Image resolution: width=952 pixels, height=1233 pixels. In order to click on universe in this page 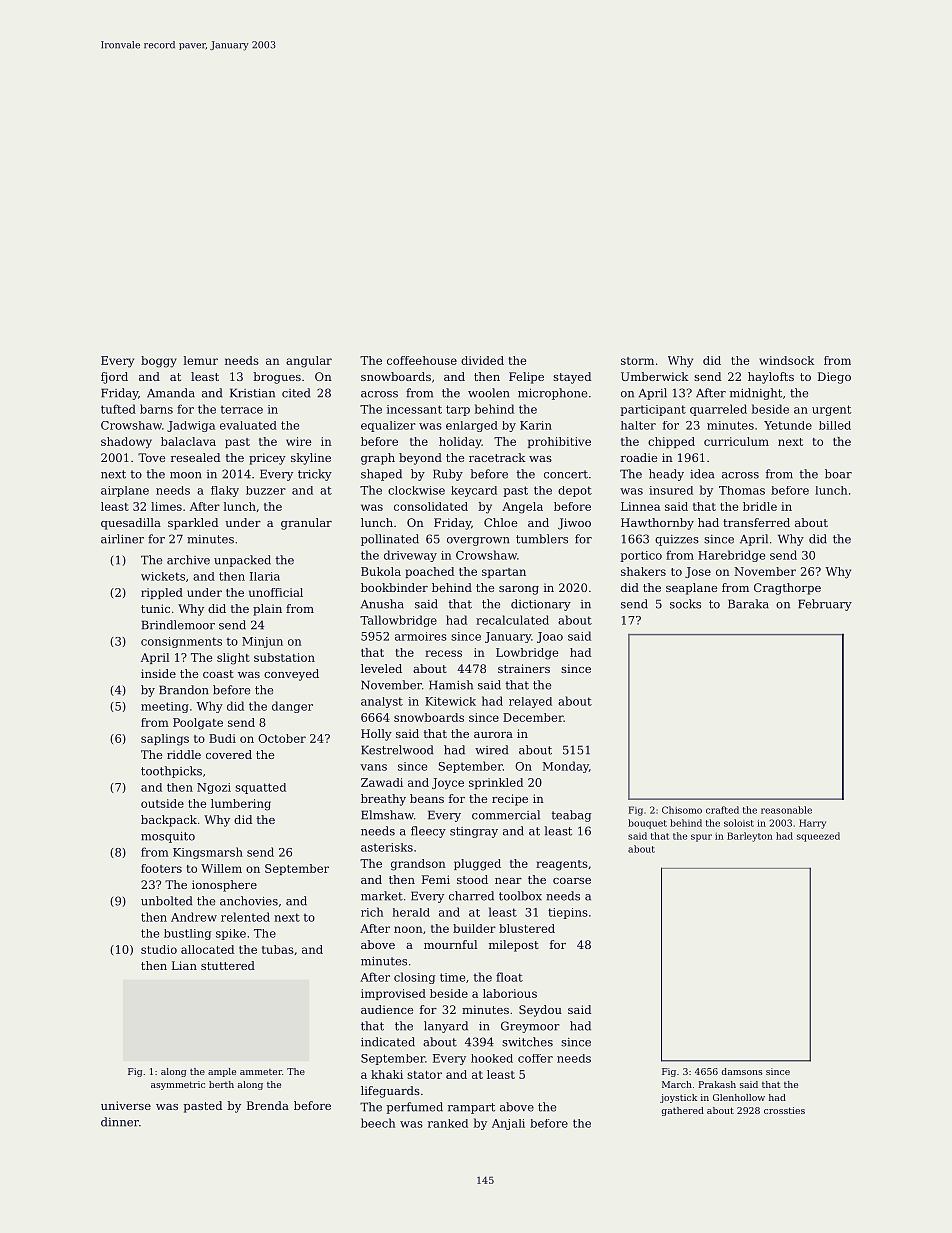, I will do `click(126, 1105)`.
